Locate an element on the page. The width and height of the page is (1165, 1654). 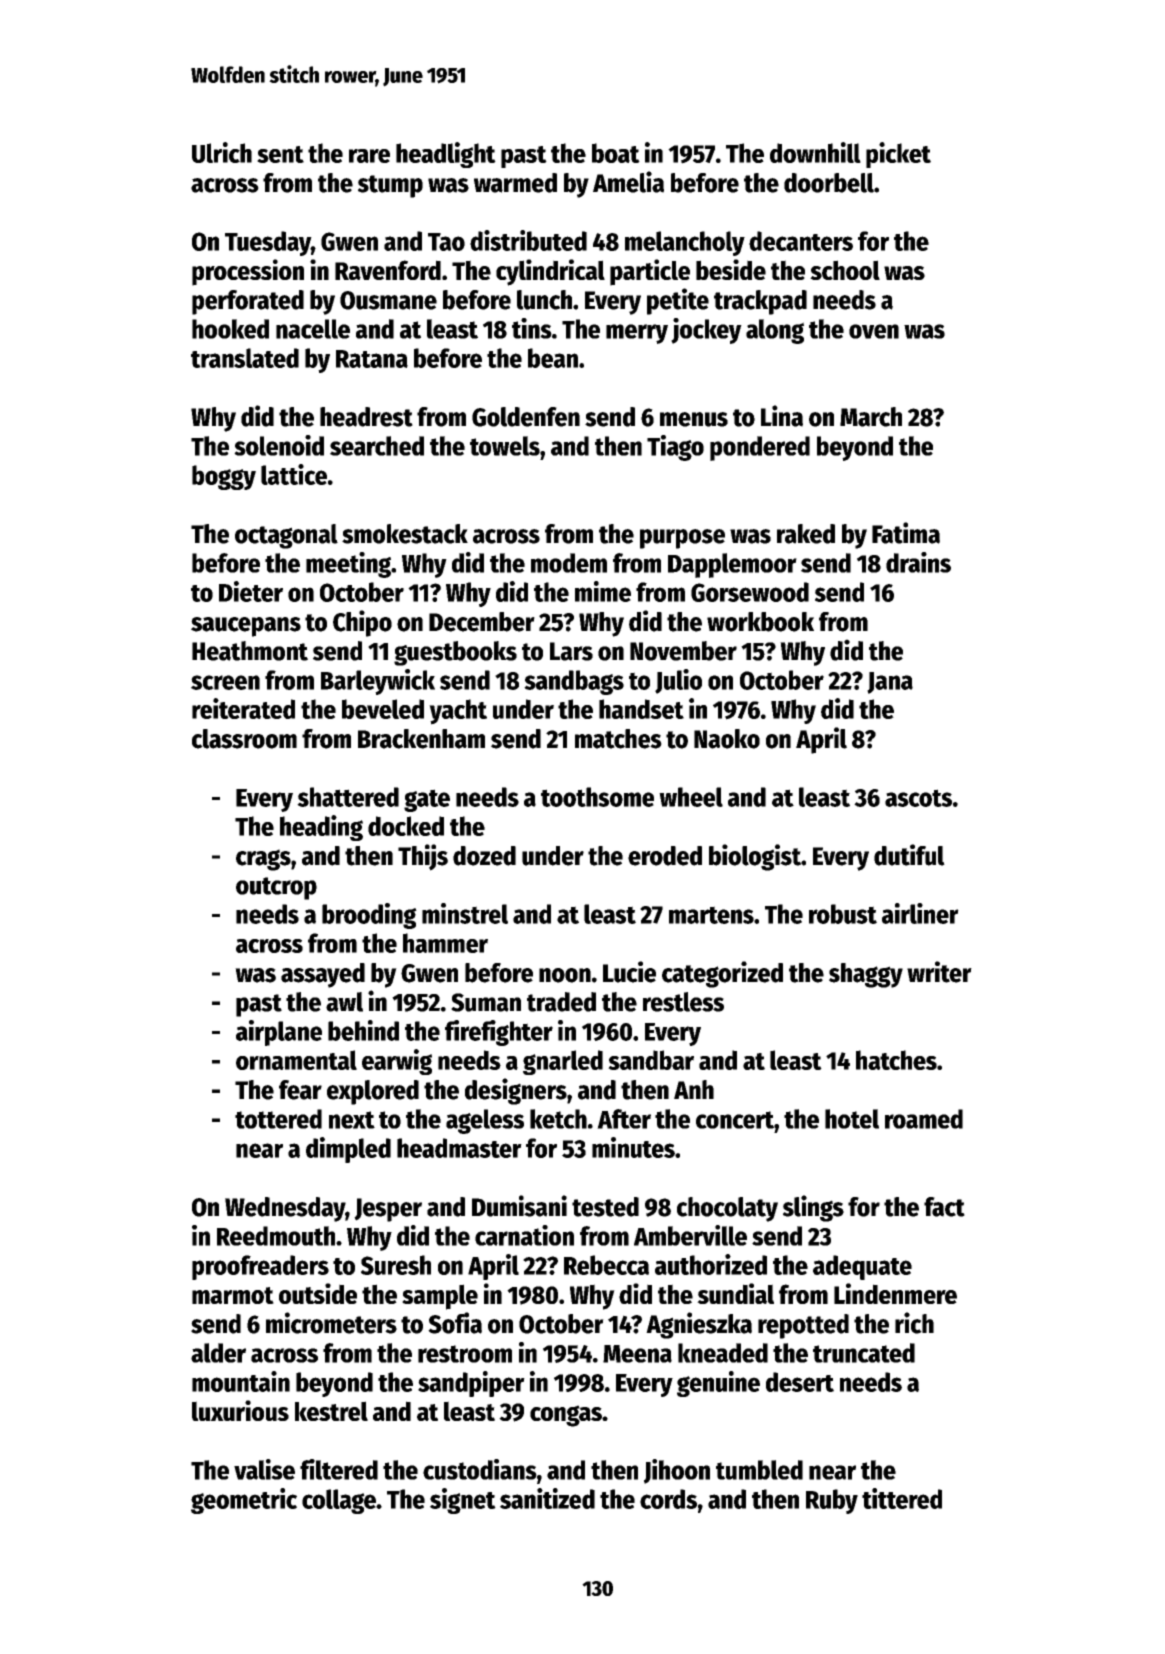
airplane is located at coordinates (279, 1033).
